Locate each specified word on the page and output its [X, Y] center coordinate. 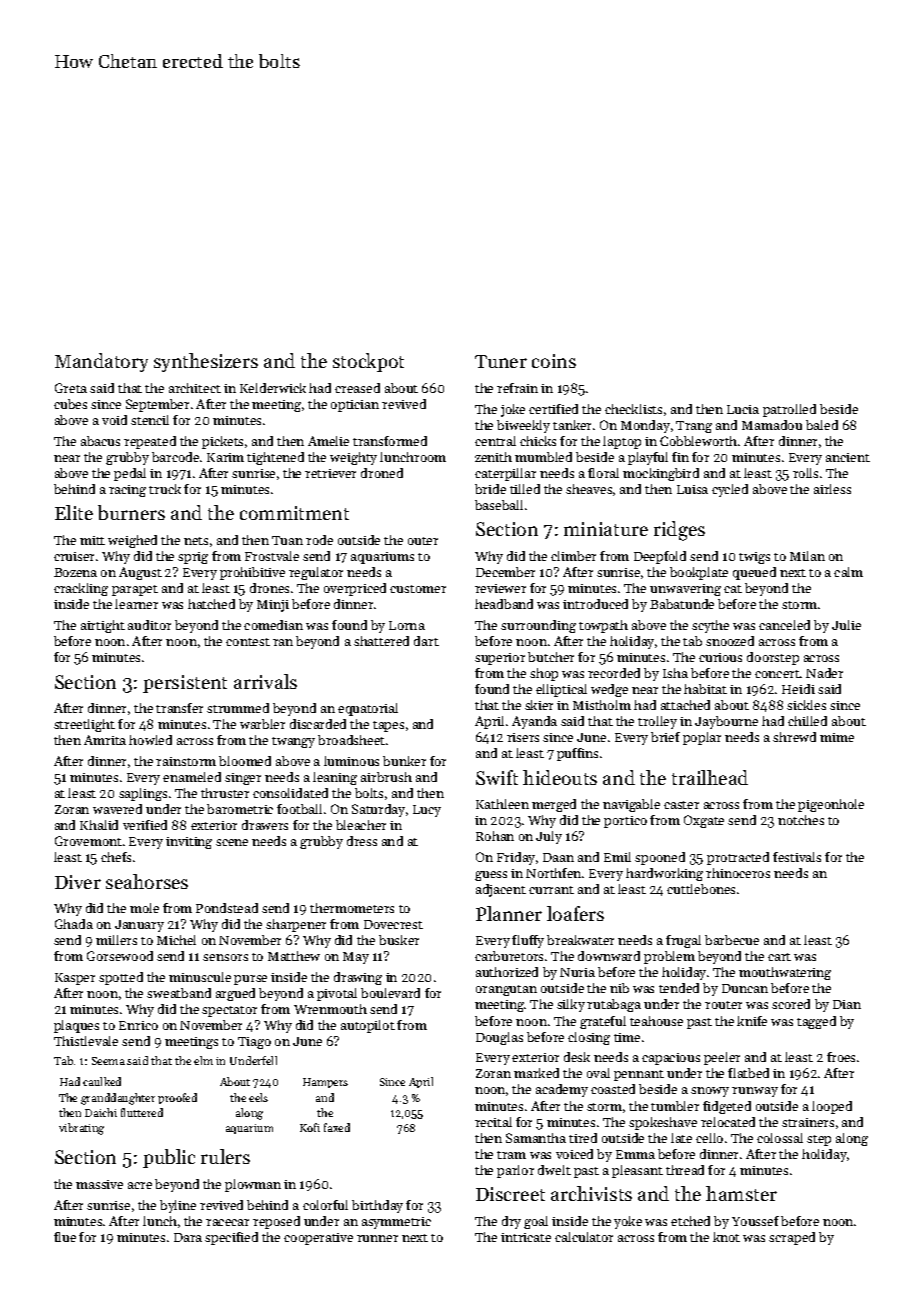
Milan [807, 556]
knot [726, 1237]
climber [573, 556]
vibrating [81, 1129]
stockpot [368, 362]
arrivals [265, 681]
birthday [377, 1206]
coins [554, 361]
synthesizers [206, 362]
